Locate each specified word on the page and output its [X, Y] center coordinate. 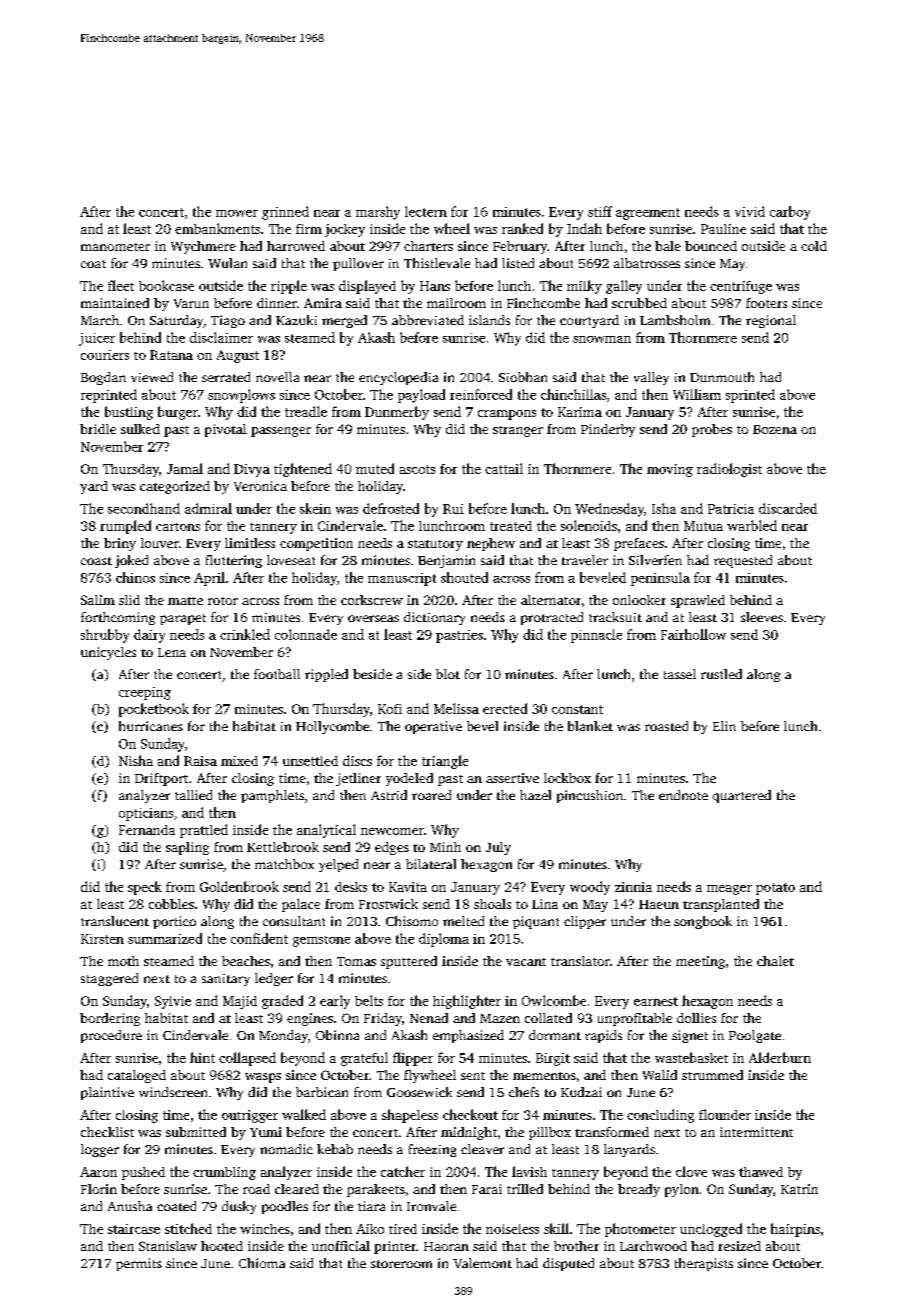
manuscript [402, 579]
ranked [522, 228]
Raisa [200, 761]
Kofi [390, 709]
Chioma [262, 1263]
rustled [721, 674]
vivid [750, 211]
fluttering [234, 561]
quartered [742, 796]
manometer [115, 247]
